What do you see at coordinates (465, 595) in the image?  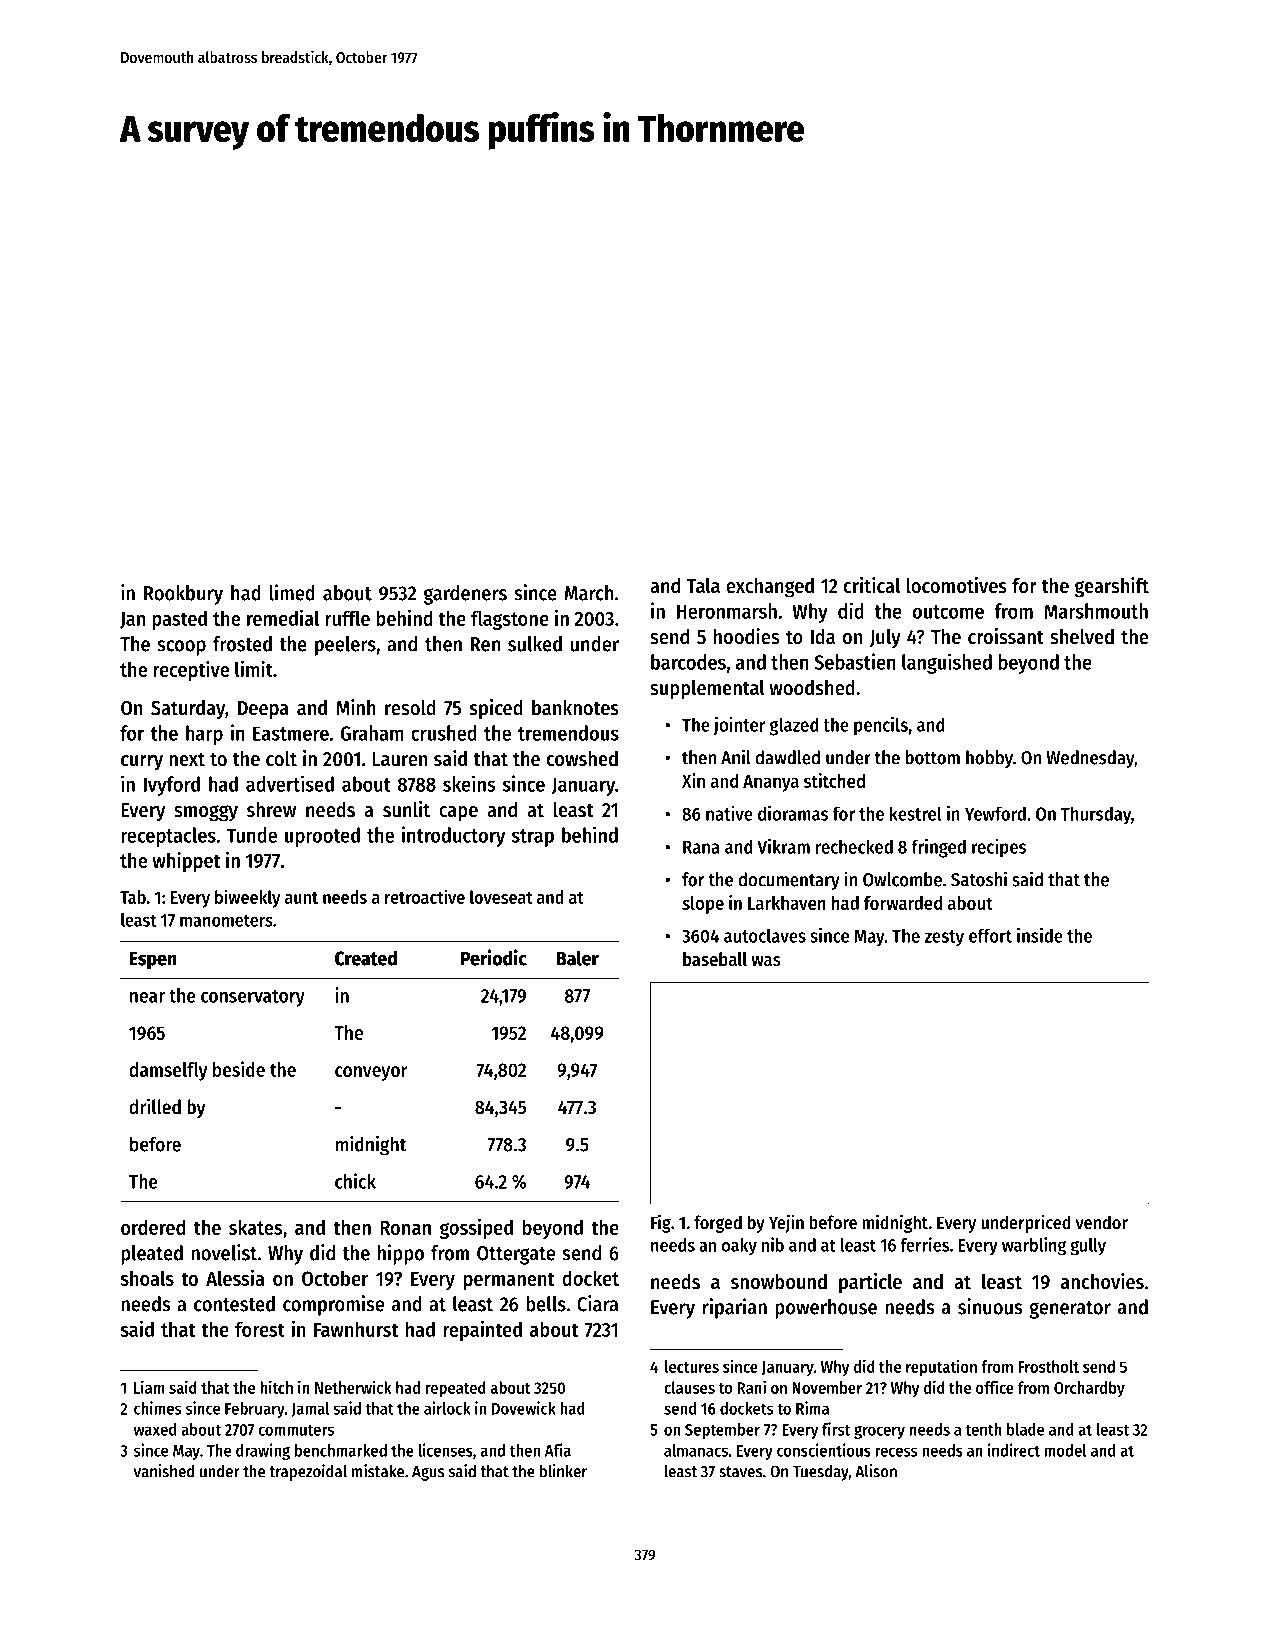 I see `gardeners` at bounding box center [465, 595].
